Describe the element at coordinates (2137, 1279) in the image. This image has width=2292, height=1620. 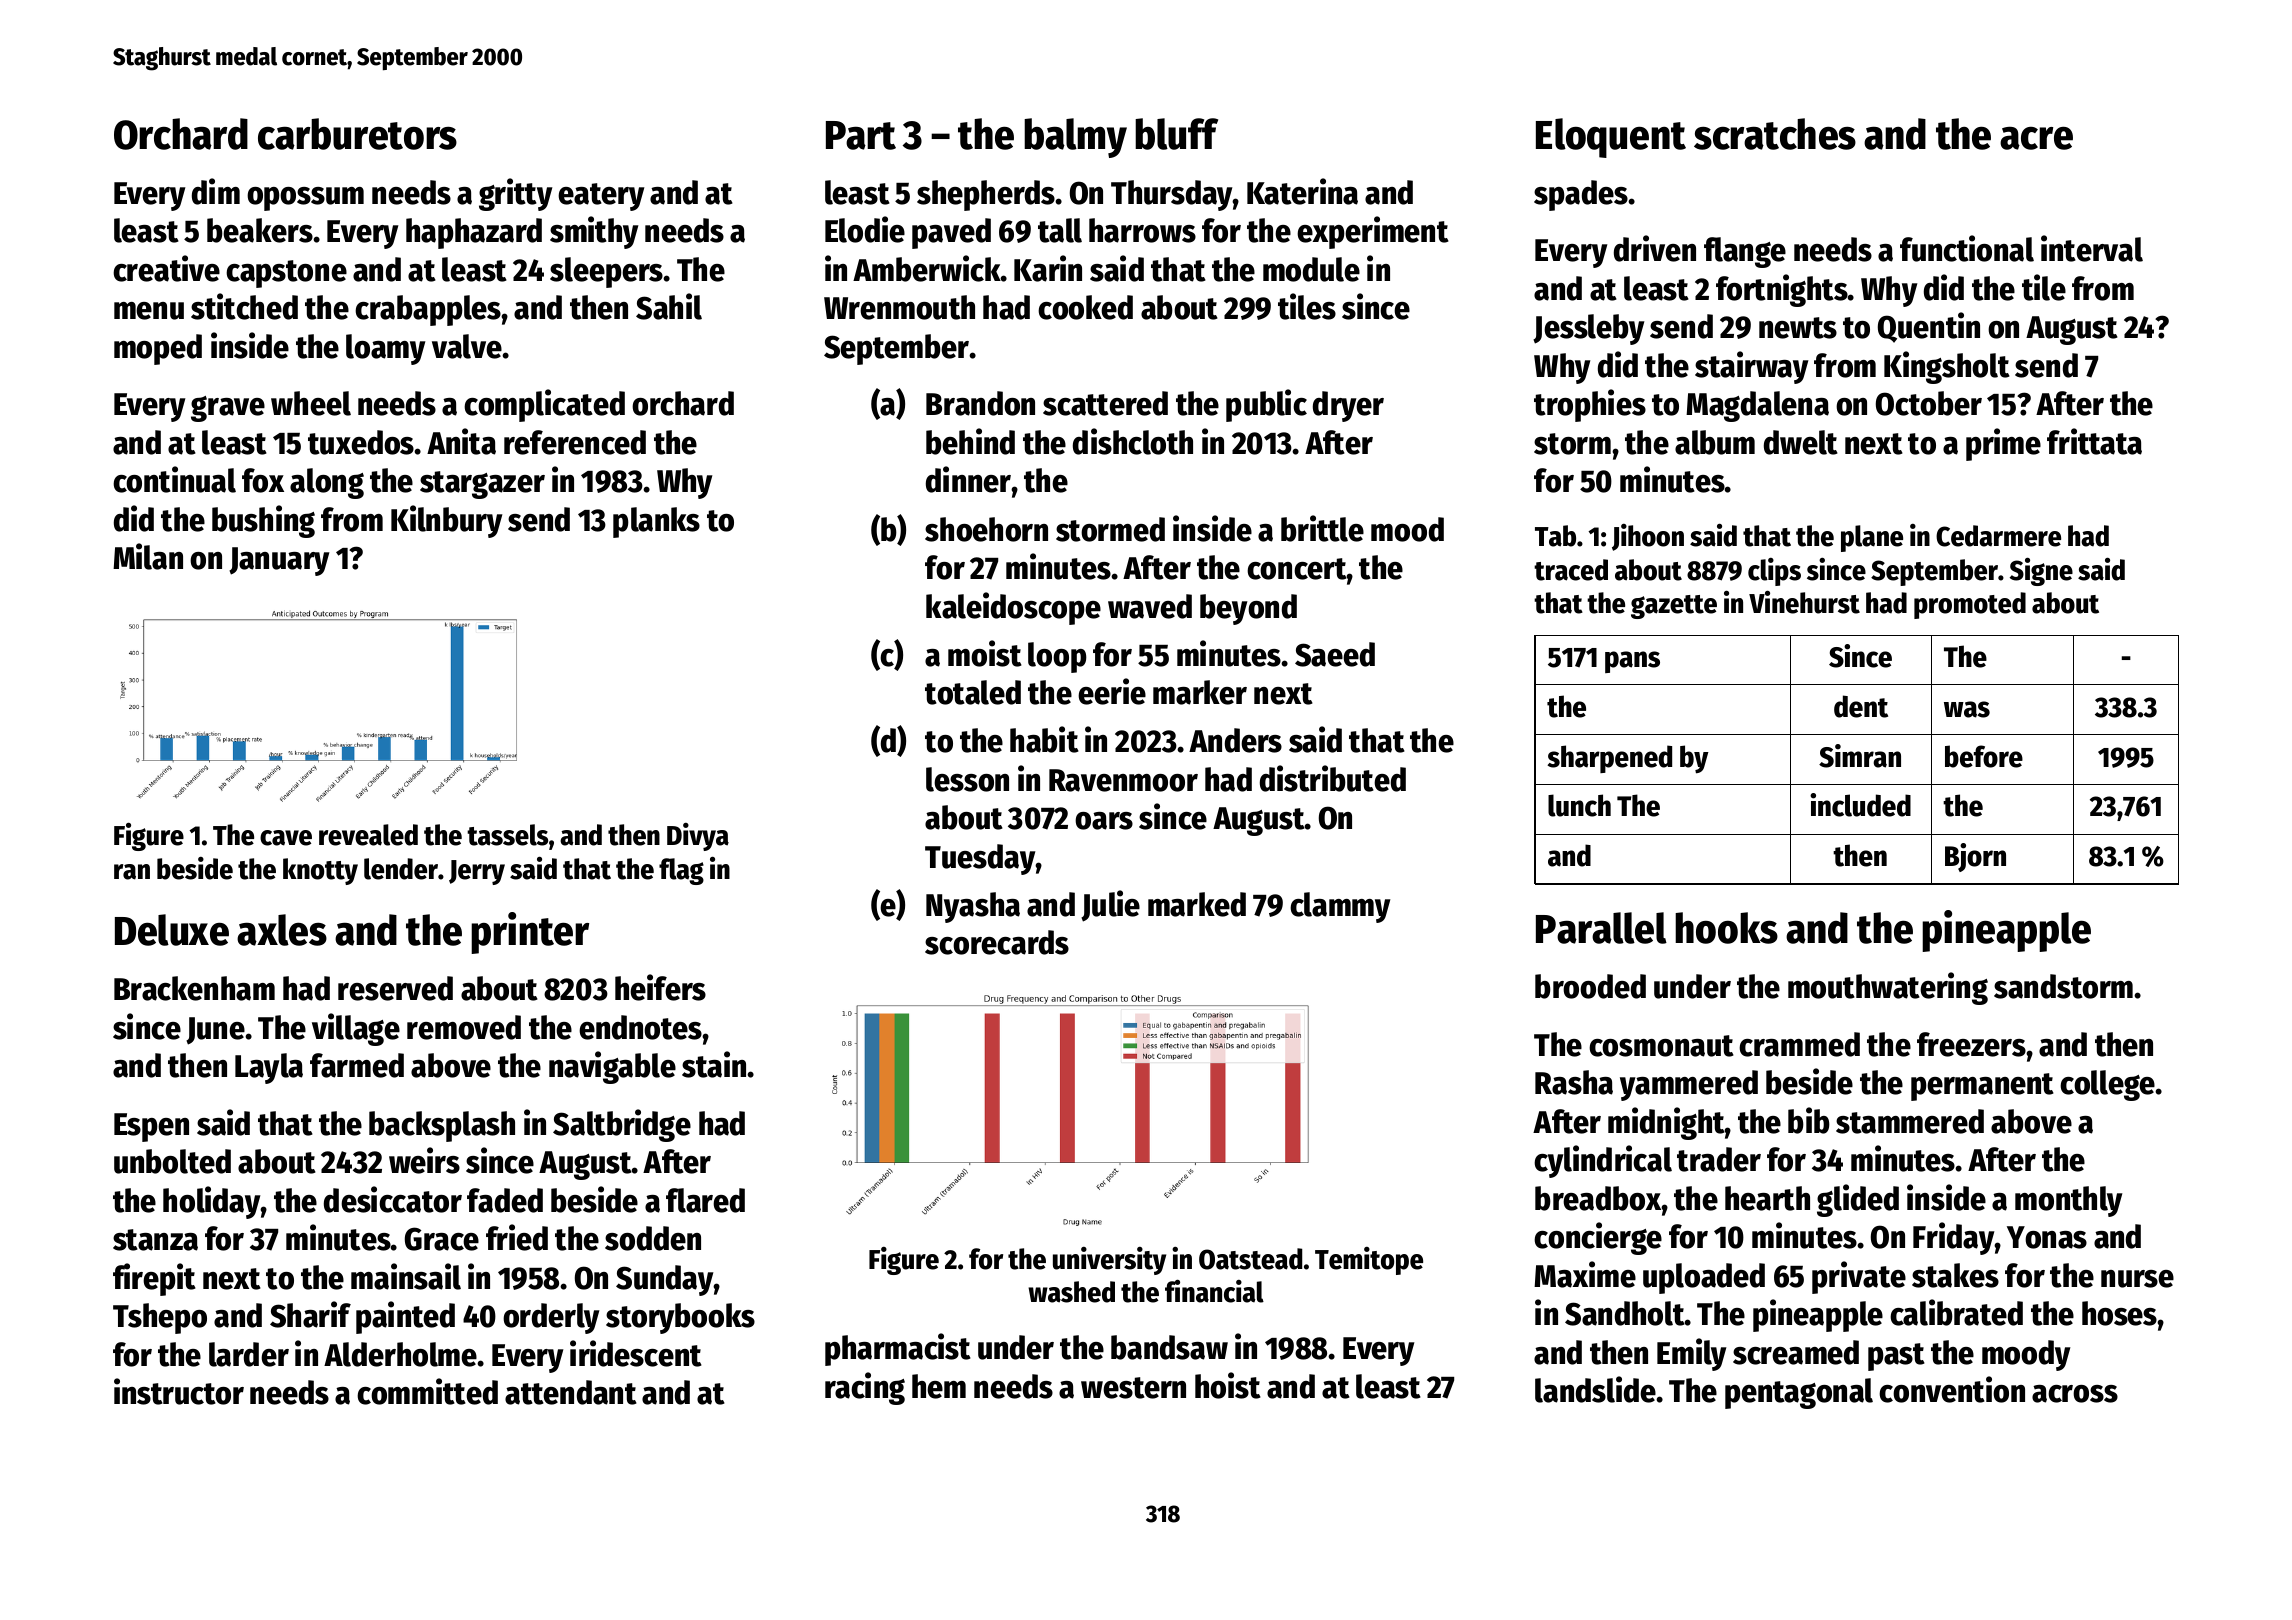
I see `nurse` at that location.
